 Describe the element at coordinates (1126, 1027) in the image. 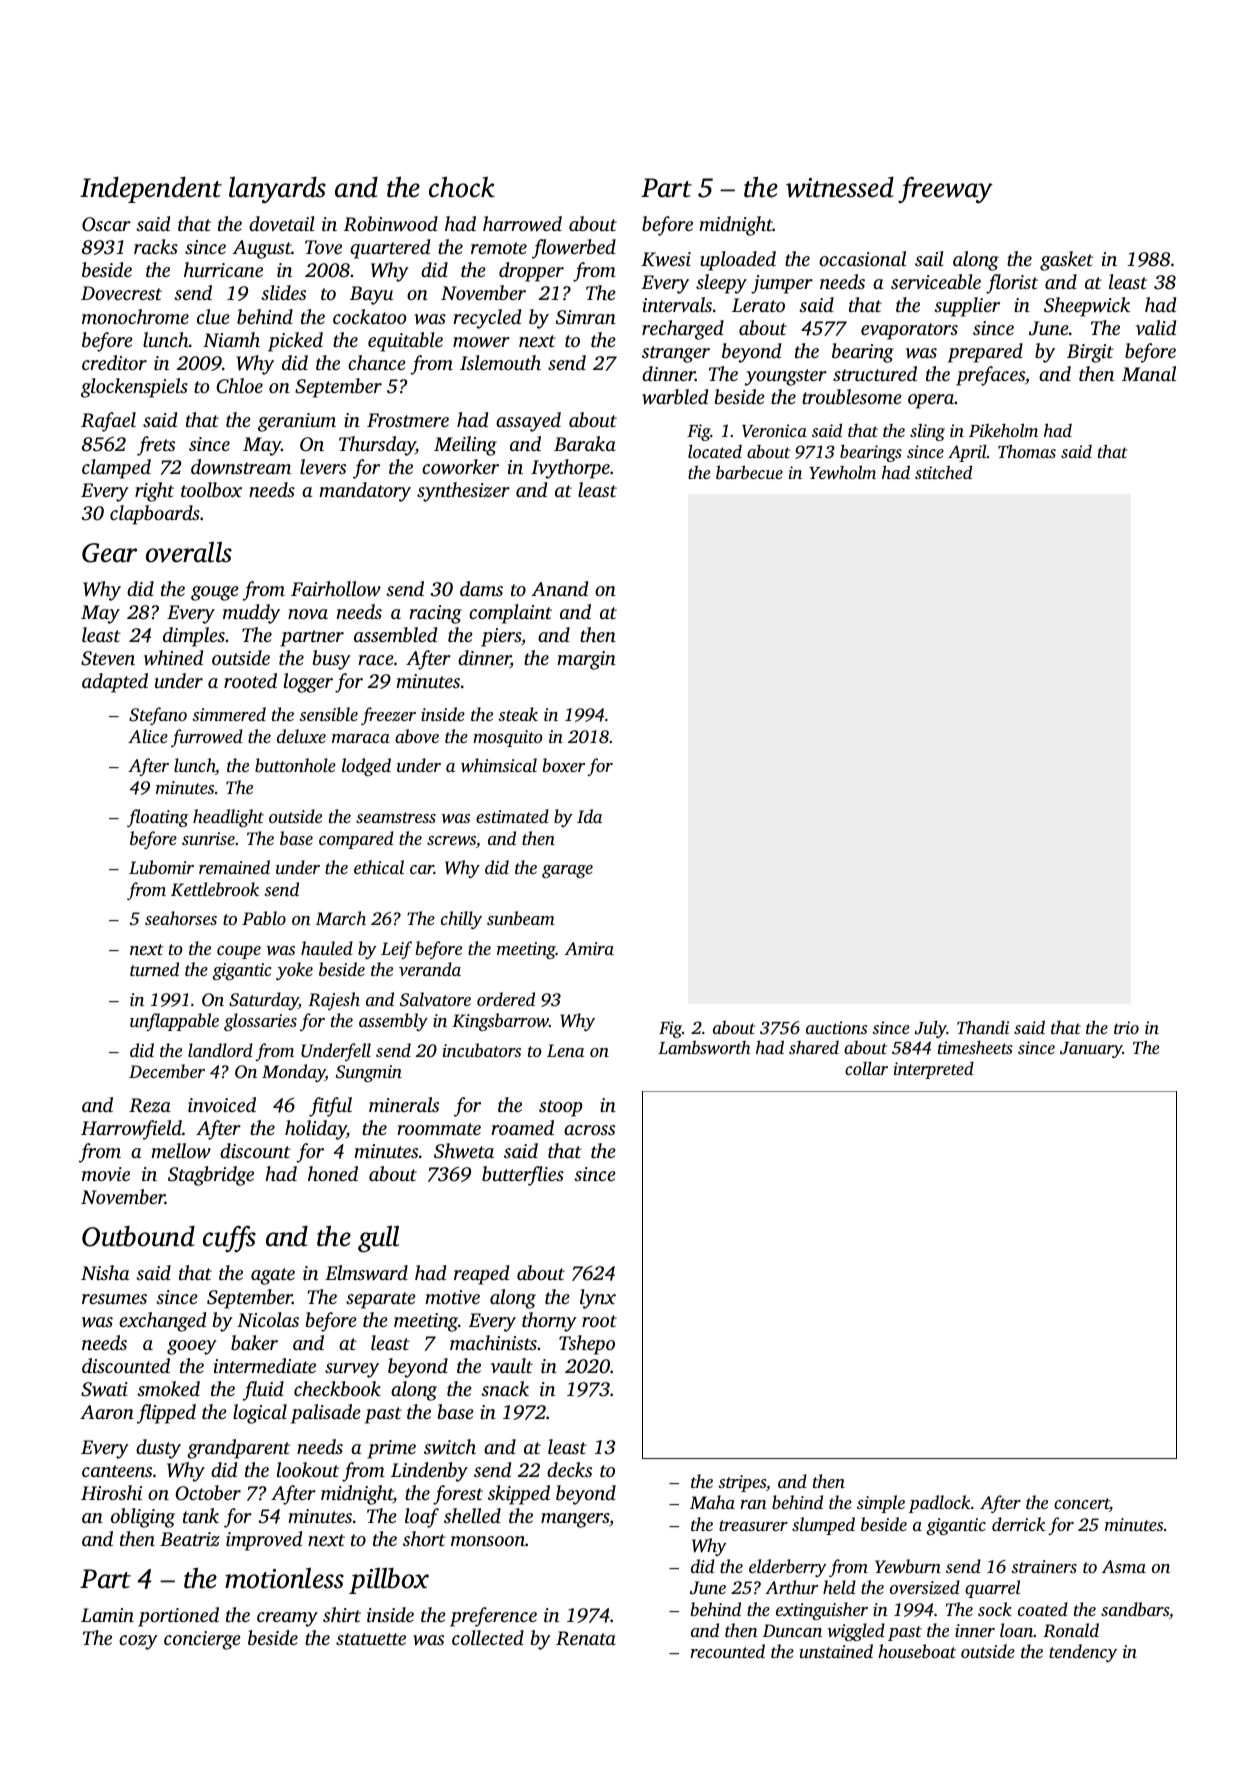

I see `trio` at that location.
